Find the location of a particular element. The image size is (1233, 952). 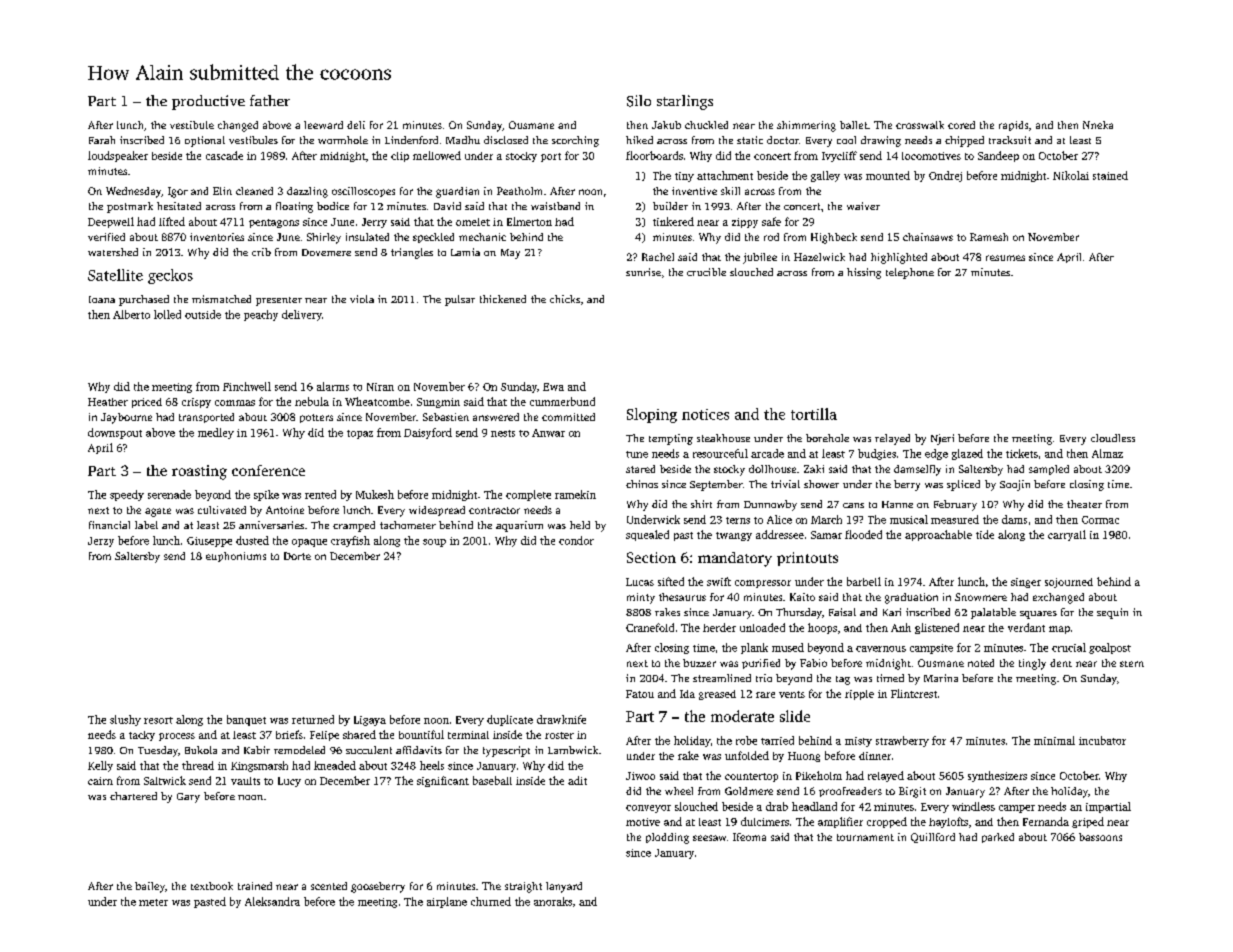

unfolded is located at coordinates (747, 755).
